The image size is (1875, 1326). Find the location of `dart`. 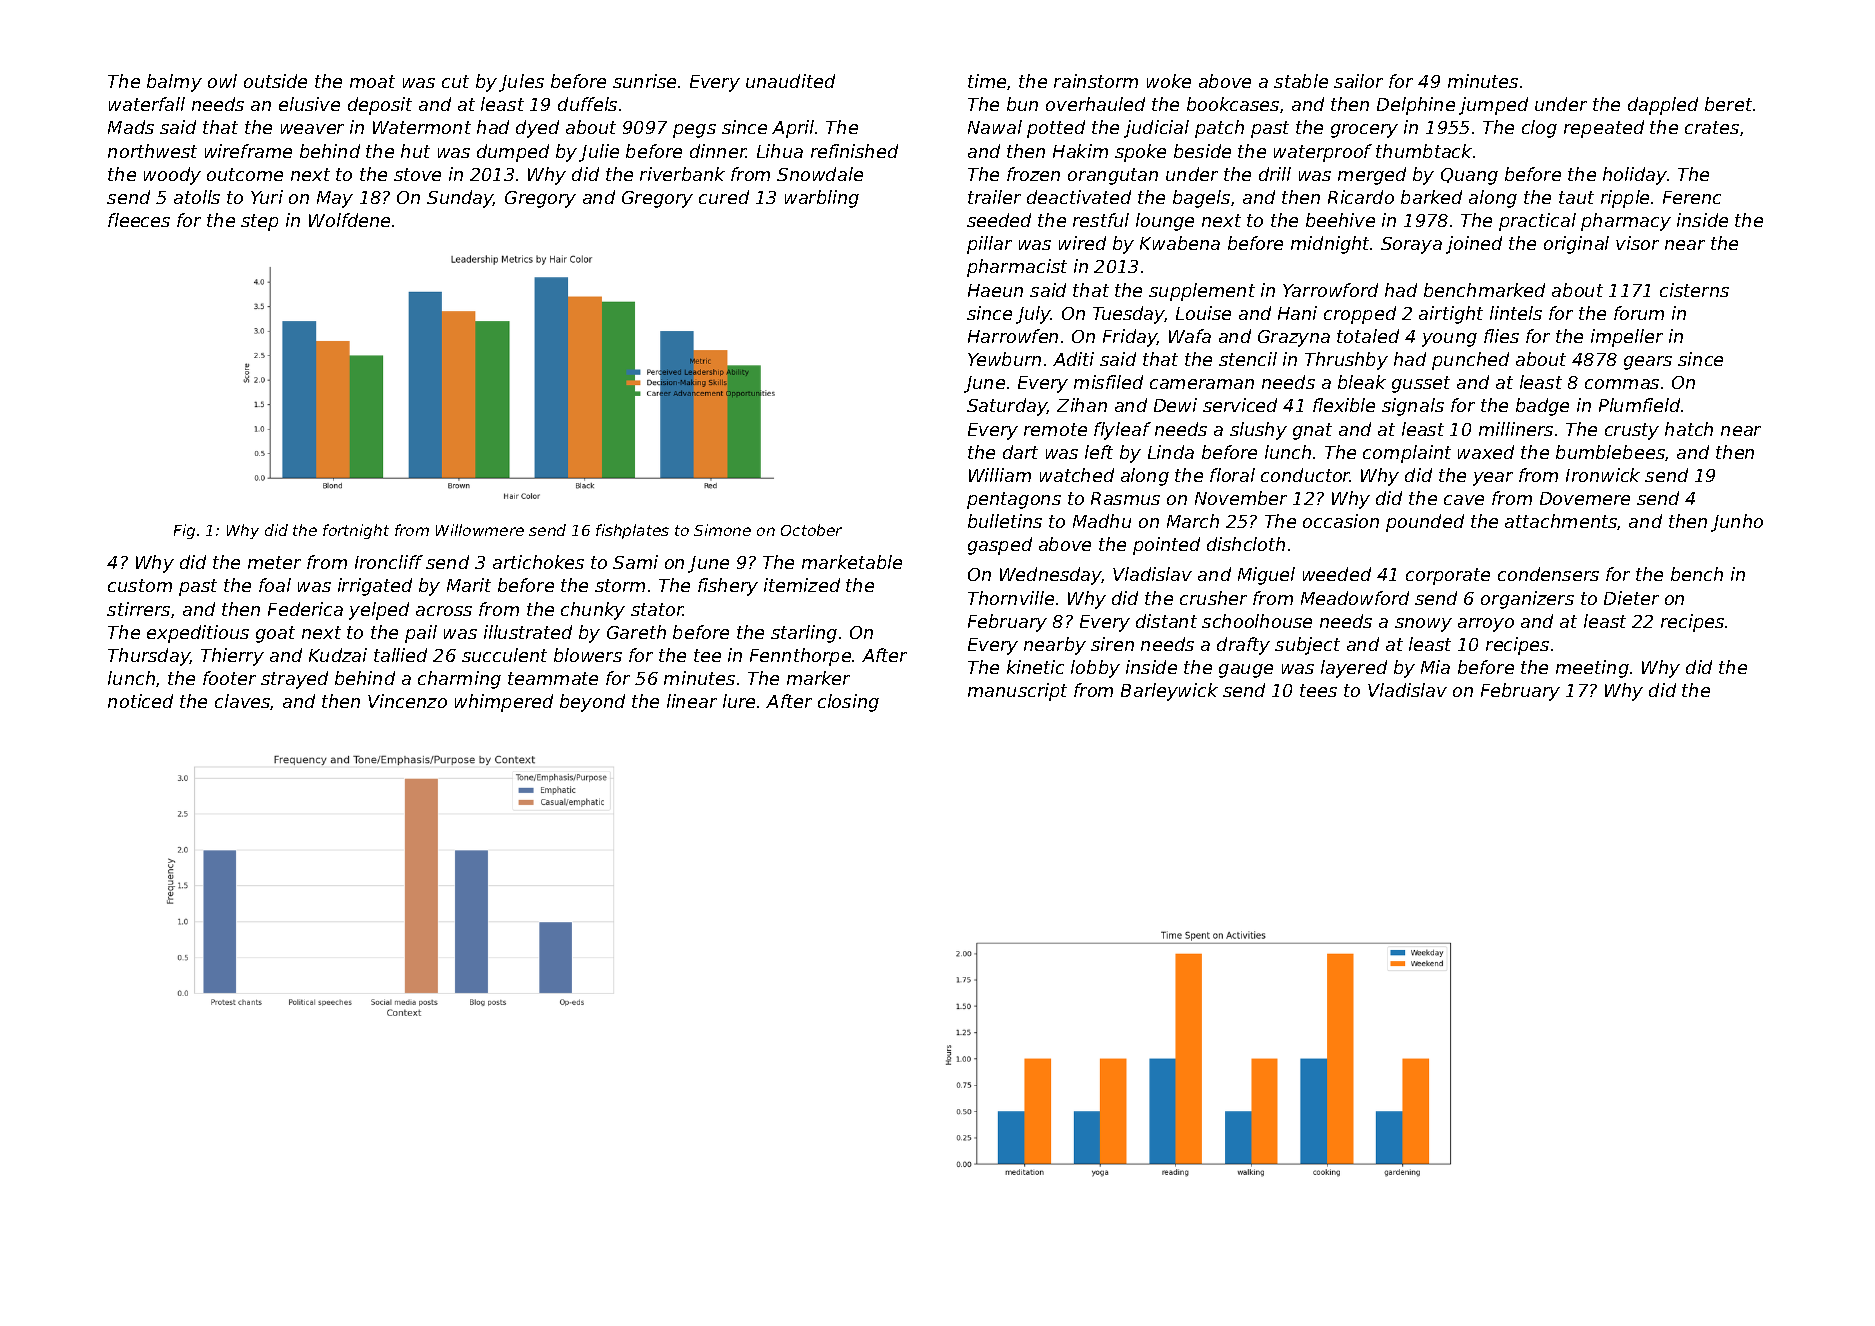

dart is located at coordinates (1020, 452).
